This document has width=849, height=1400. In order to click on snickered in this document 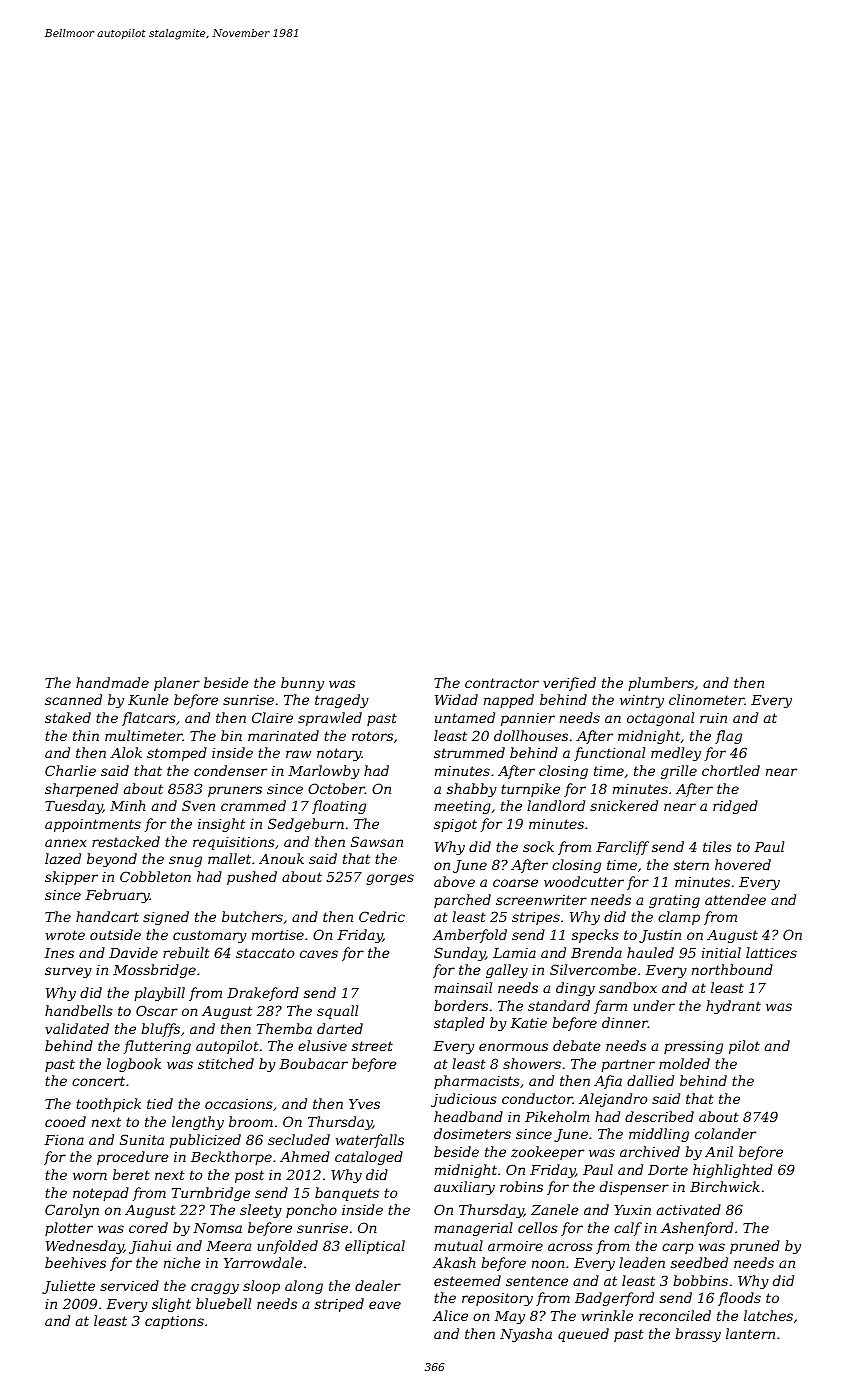, I will do `click(624, 805)`.
